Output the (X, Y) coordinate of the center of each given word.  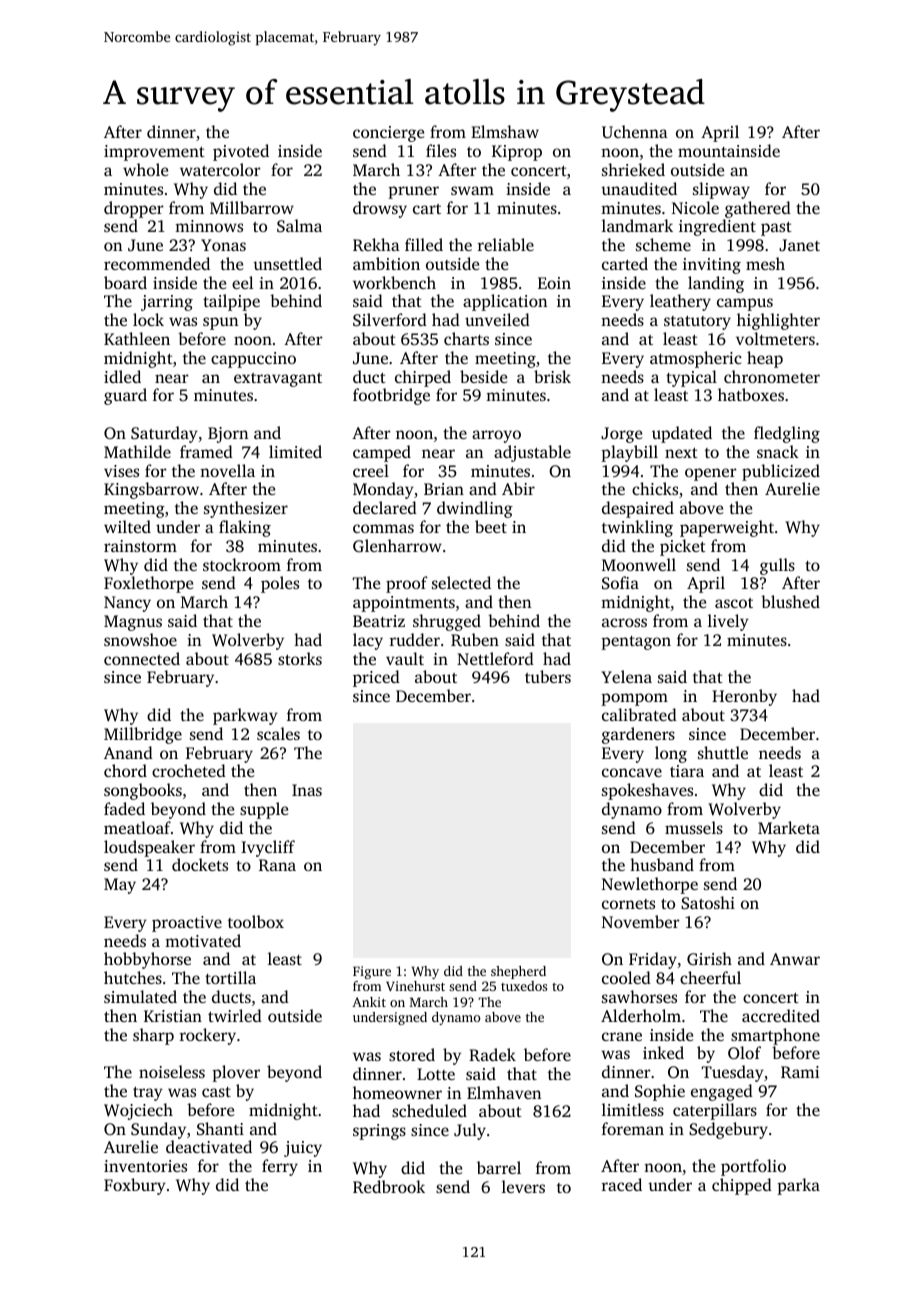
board (125, 282)
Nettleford (495, 658)
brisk (552, 376)
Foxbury (135, 1186)
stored (412, 1054)
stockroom (242, 564)
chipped (742, 1186)
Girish (709, 959)
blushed (790, 601)
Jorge (621, 435)
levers (523, 1186)
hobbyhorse (147, 960)
